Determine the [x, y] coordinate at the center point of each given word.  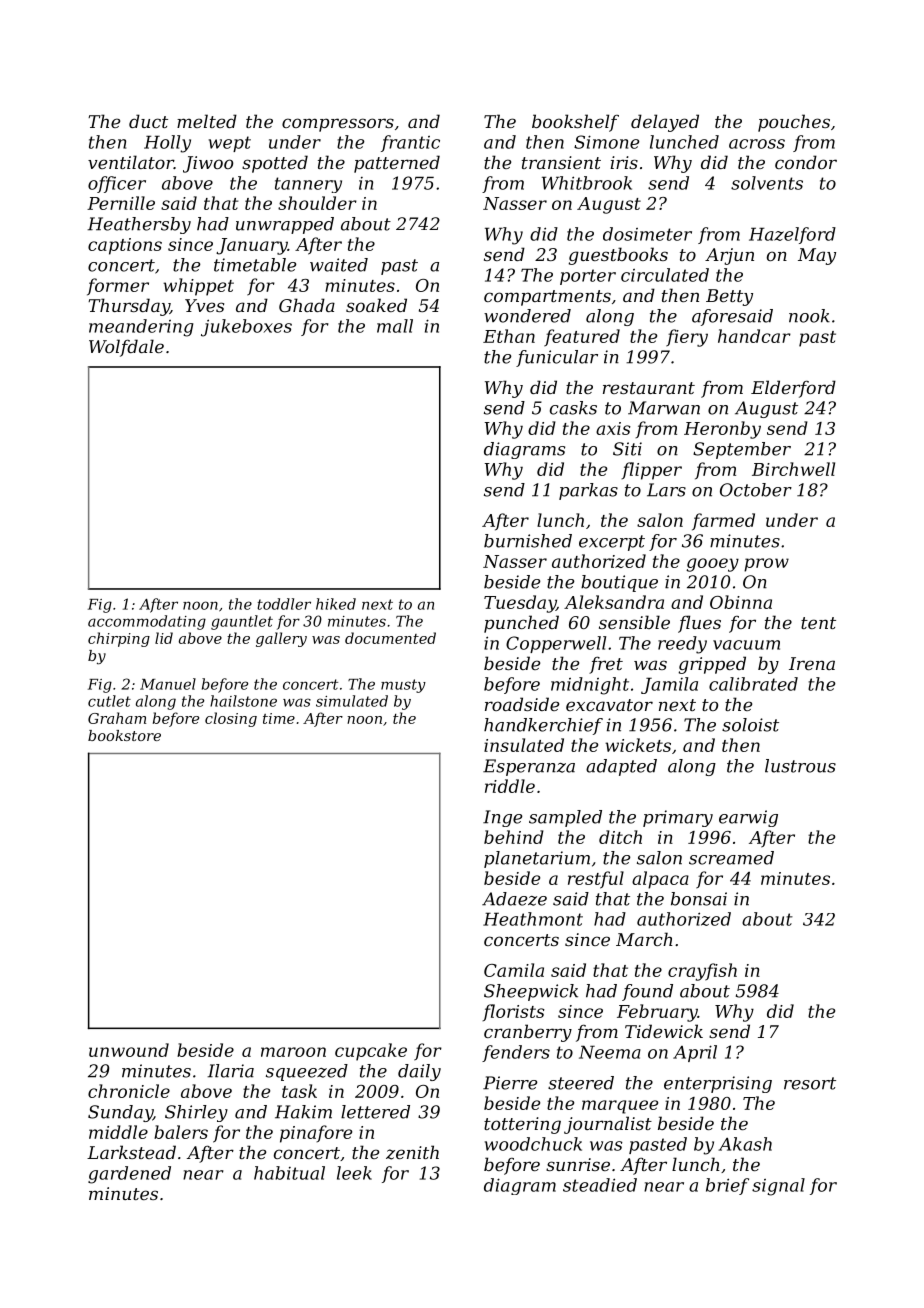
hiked [336, 604]
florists [514, 1012]
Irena [812, 663]
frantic [410, 143]
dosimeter [647, 234]
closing [231, 719]
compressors [338, 125]
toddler [284, 604]
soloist [750, 725]
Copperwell [556, 644]
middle [118, 1132]
